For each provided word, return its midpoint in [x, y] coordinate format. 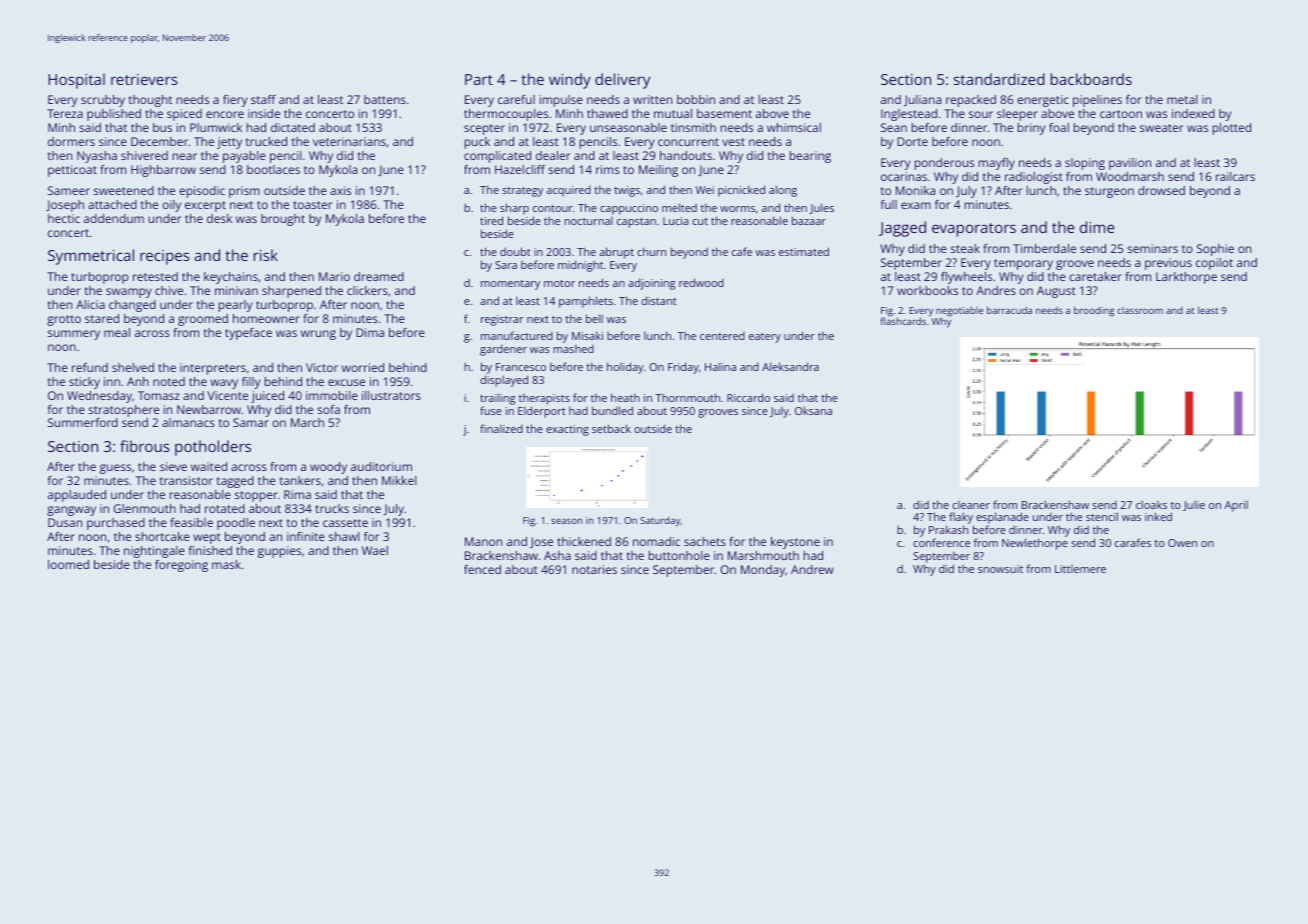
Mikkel [399, 480]
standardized [999, 79]
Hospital [76, 81]
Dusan [65, 522]
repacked [971, 101]
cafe [742, 251]
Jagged [902, 229]
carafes [1133, 542]
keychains [231, 278]
